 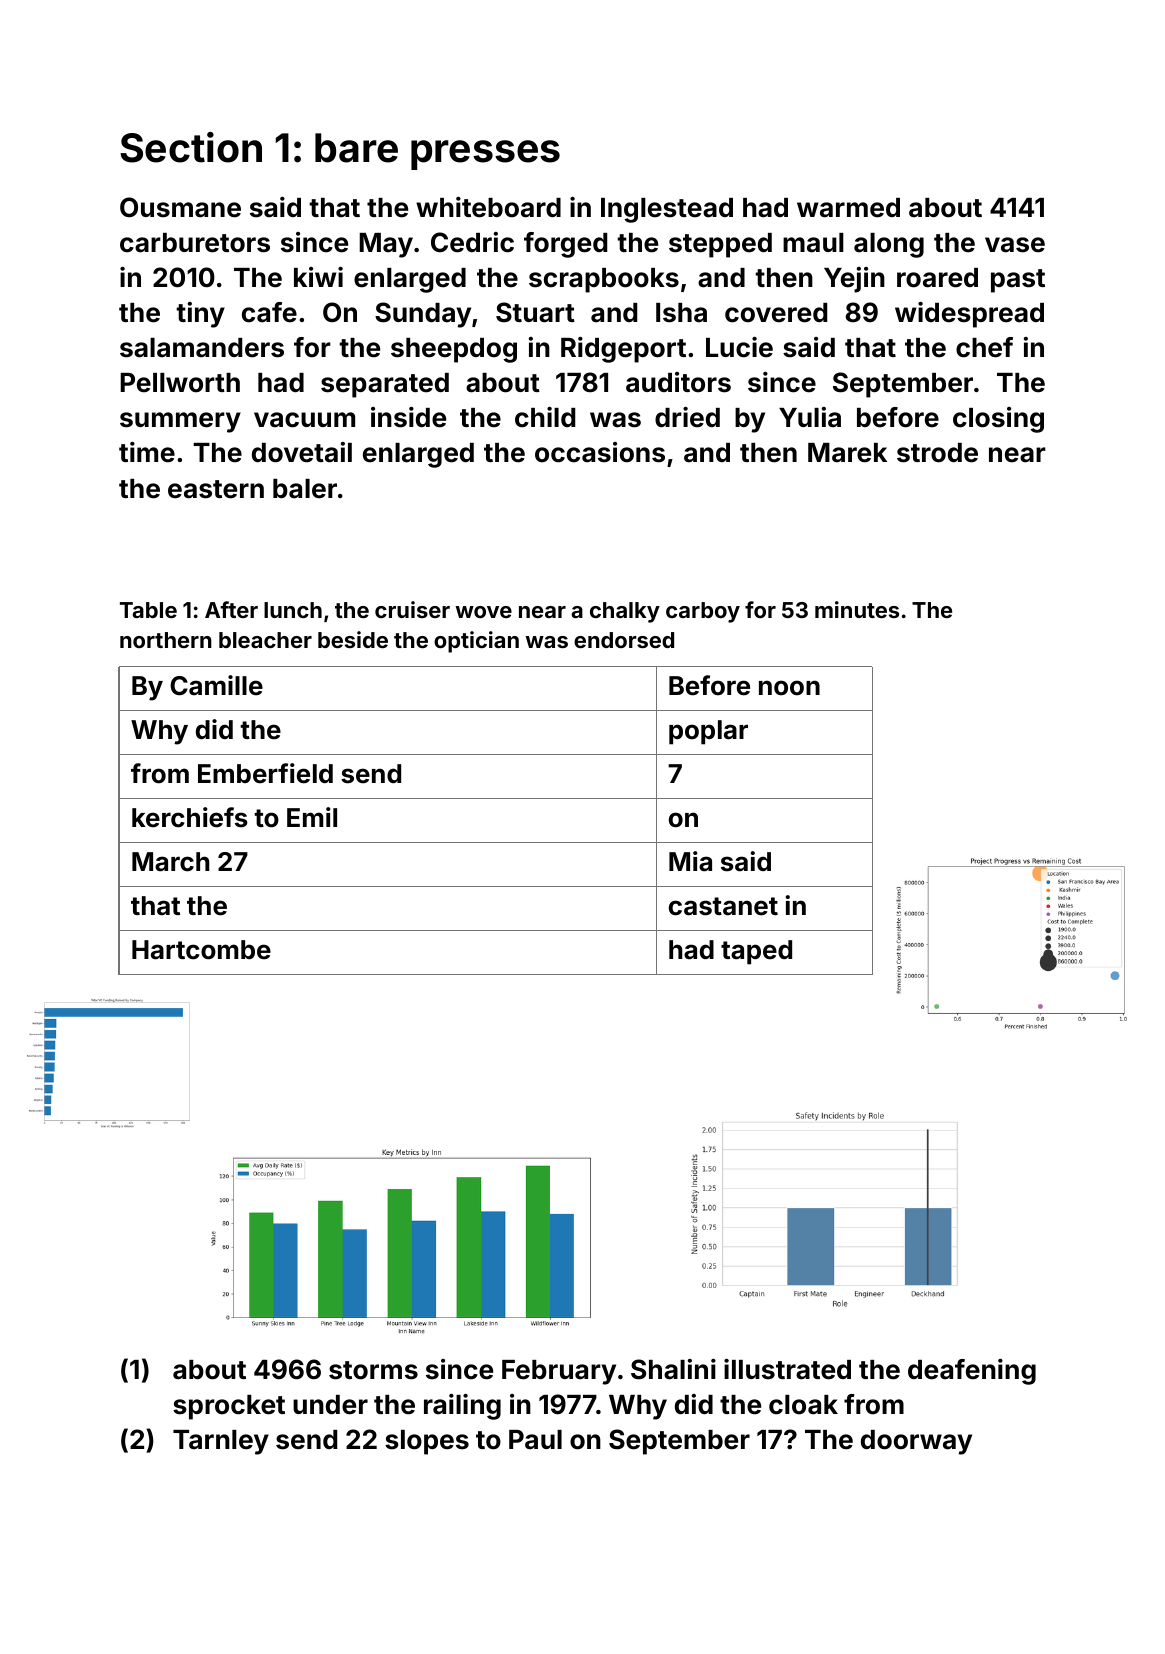 I want to click on storms, so click(x=373, y=1370).
